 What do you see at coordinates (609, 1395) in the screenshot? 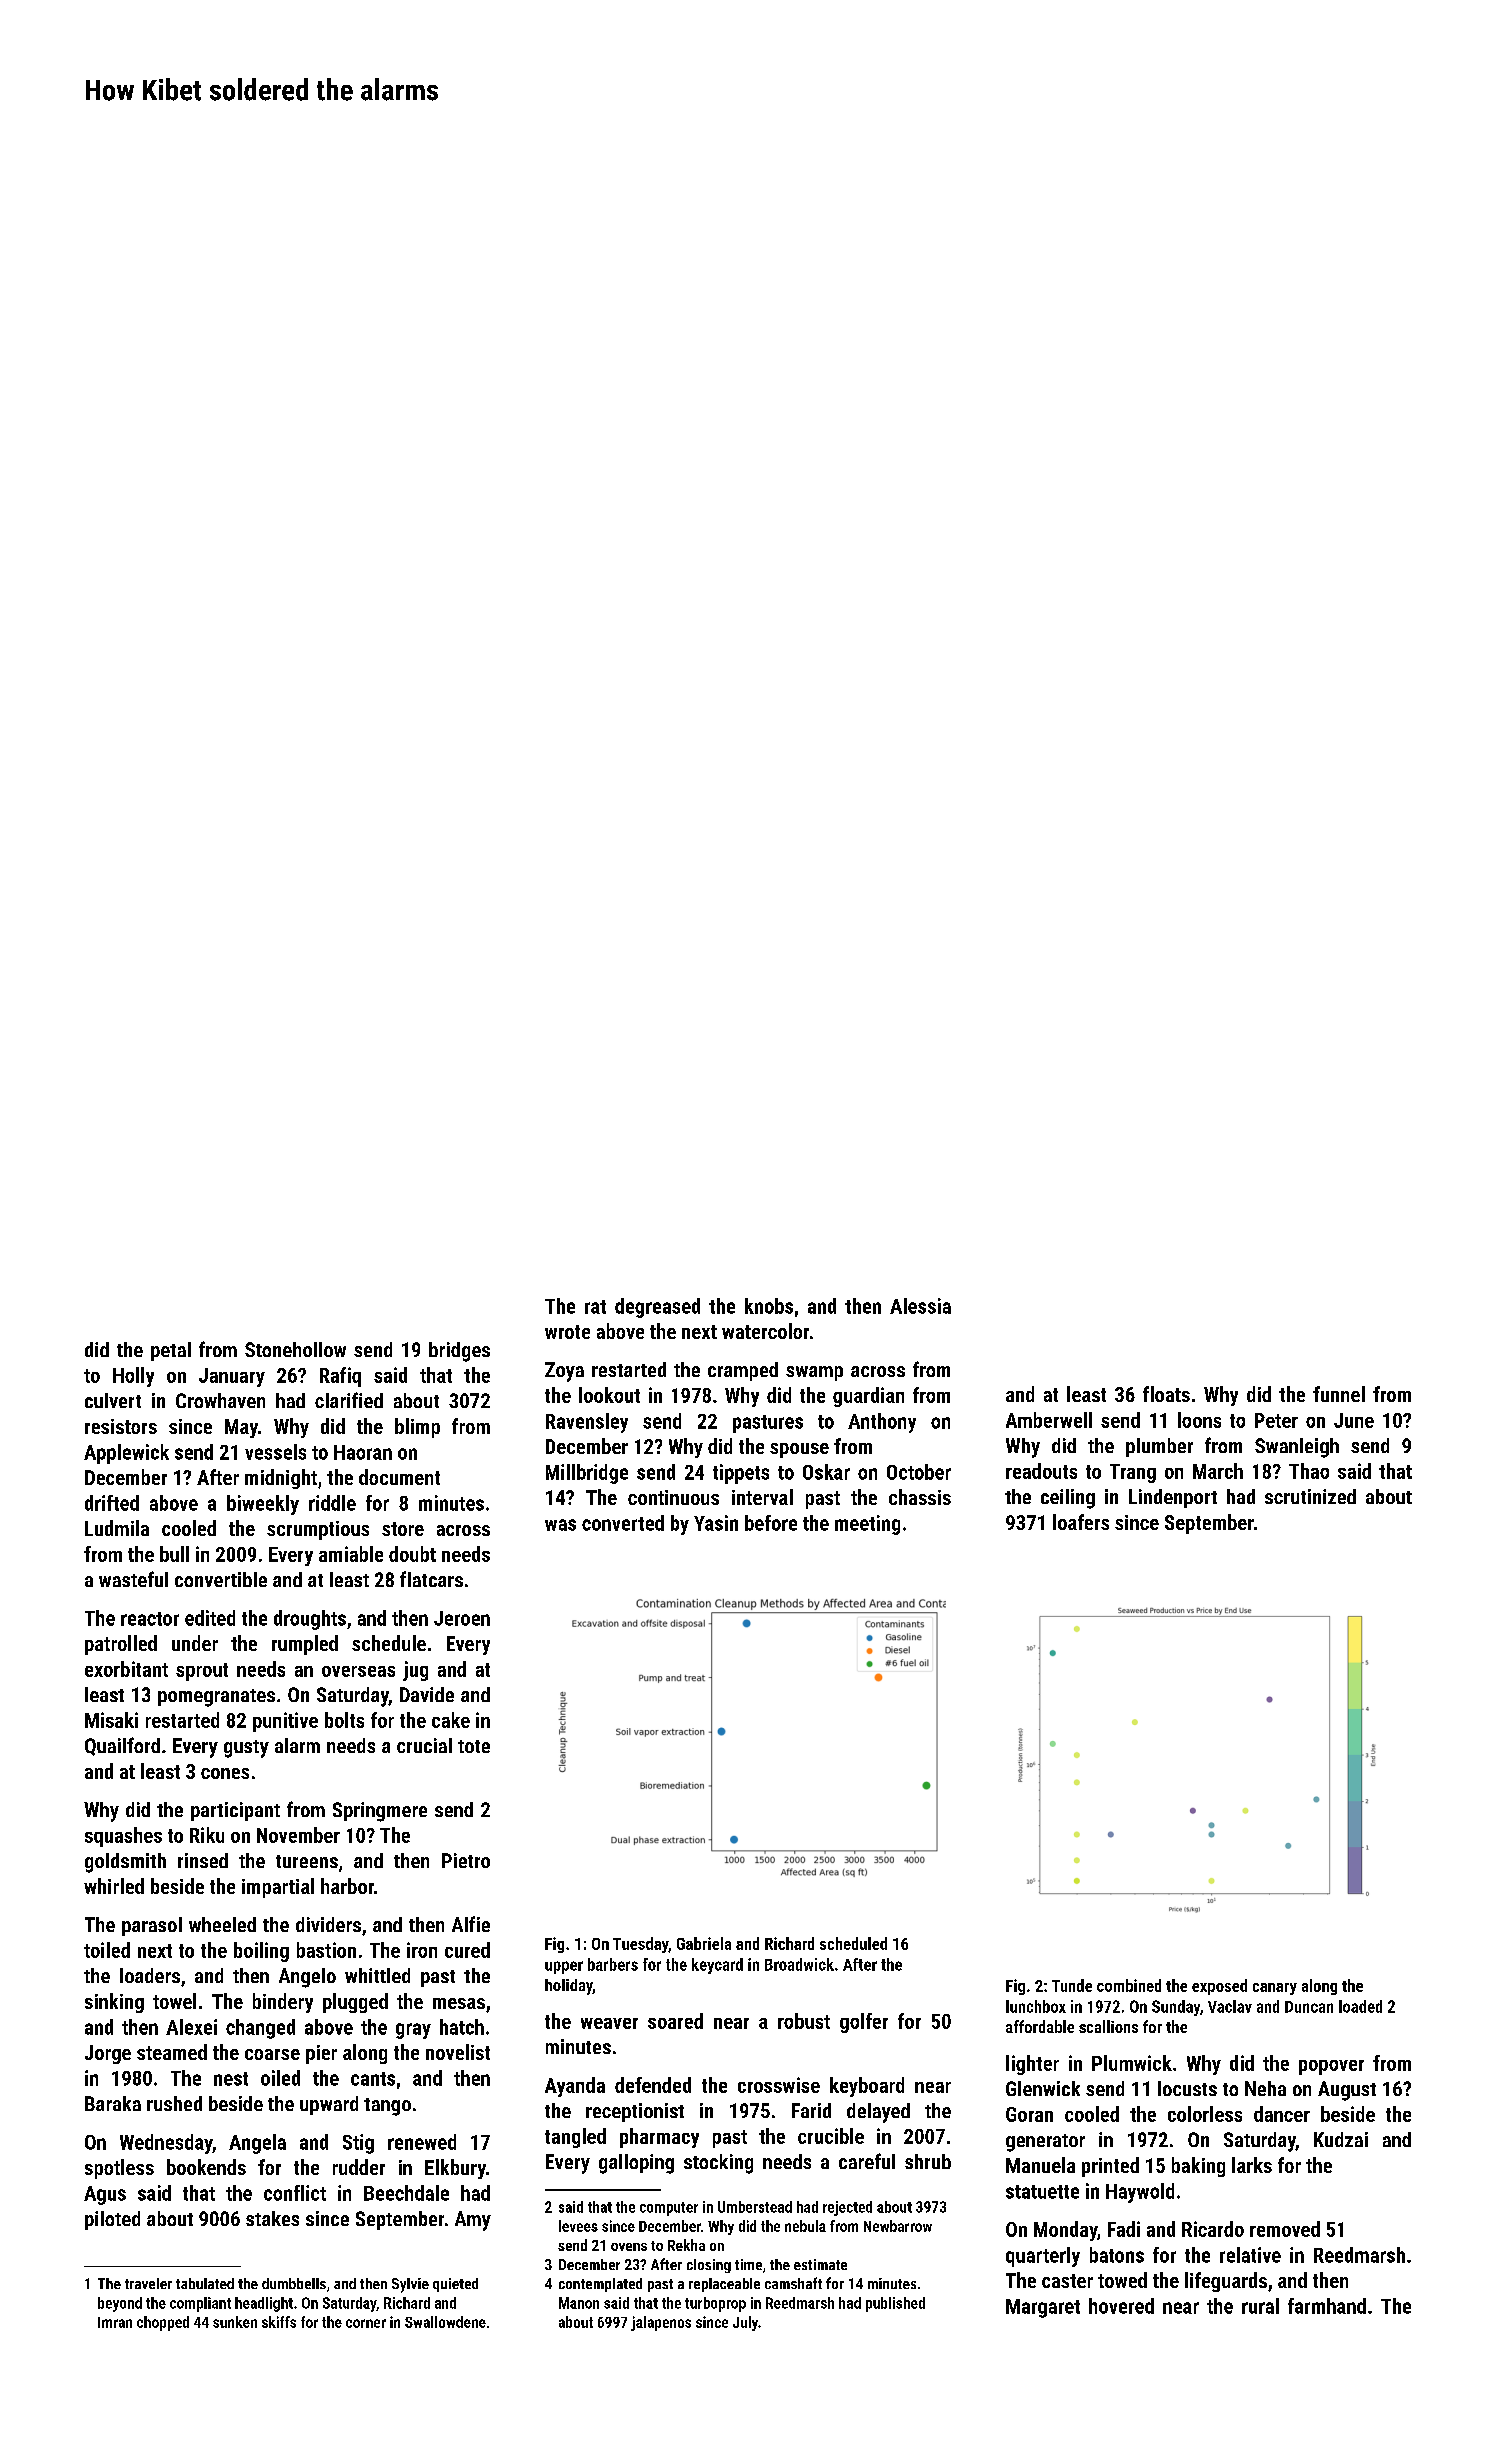
I see `lookout` at bounding box center [609, 1395].
